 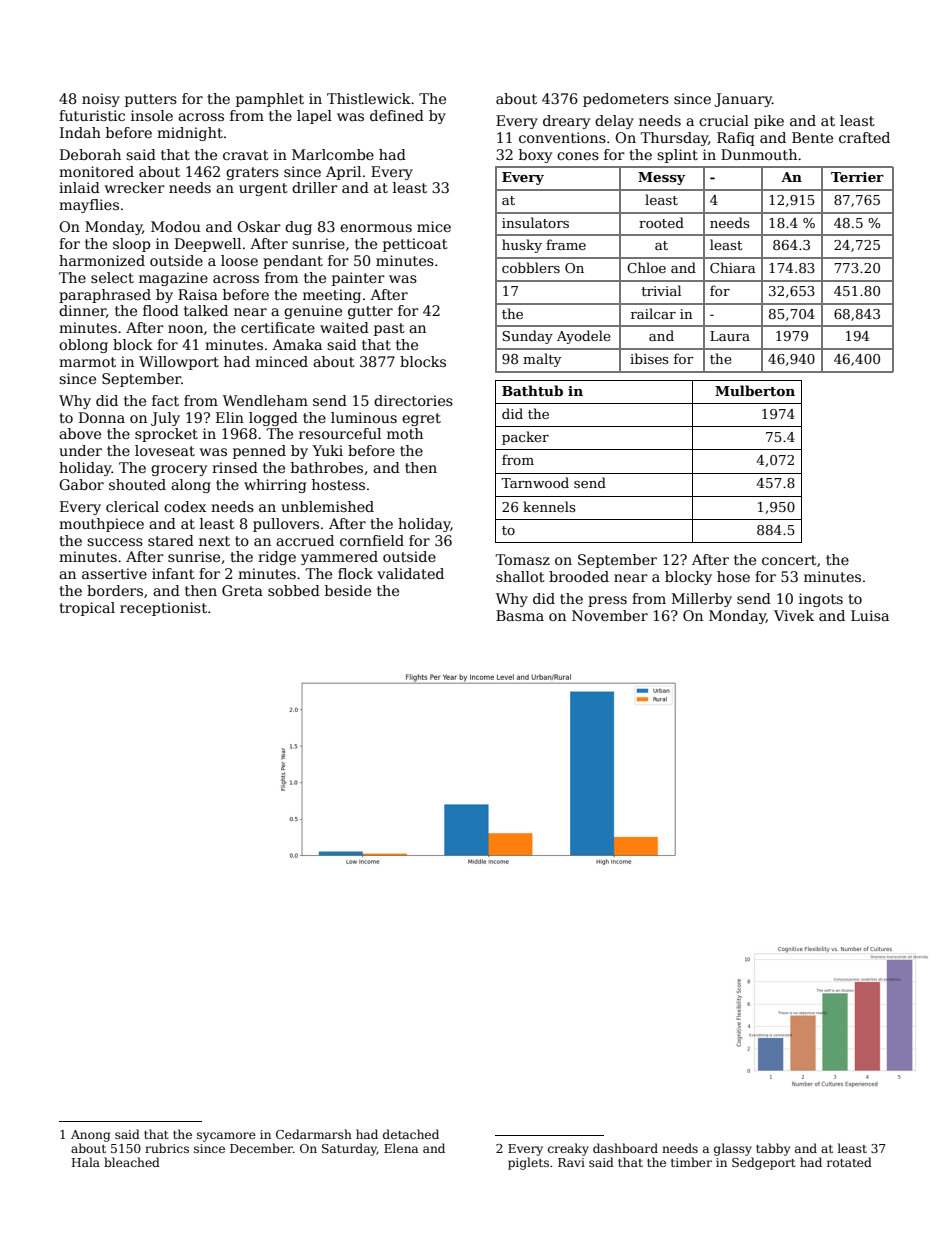 I want to click on Ravi, so click(x=571, y=1162).
